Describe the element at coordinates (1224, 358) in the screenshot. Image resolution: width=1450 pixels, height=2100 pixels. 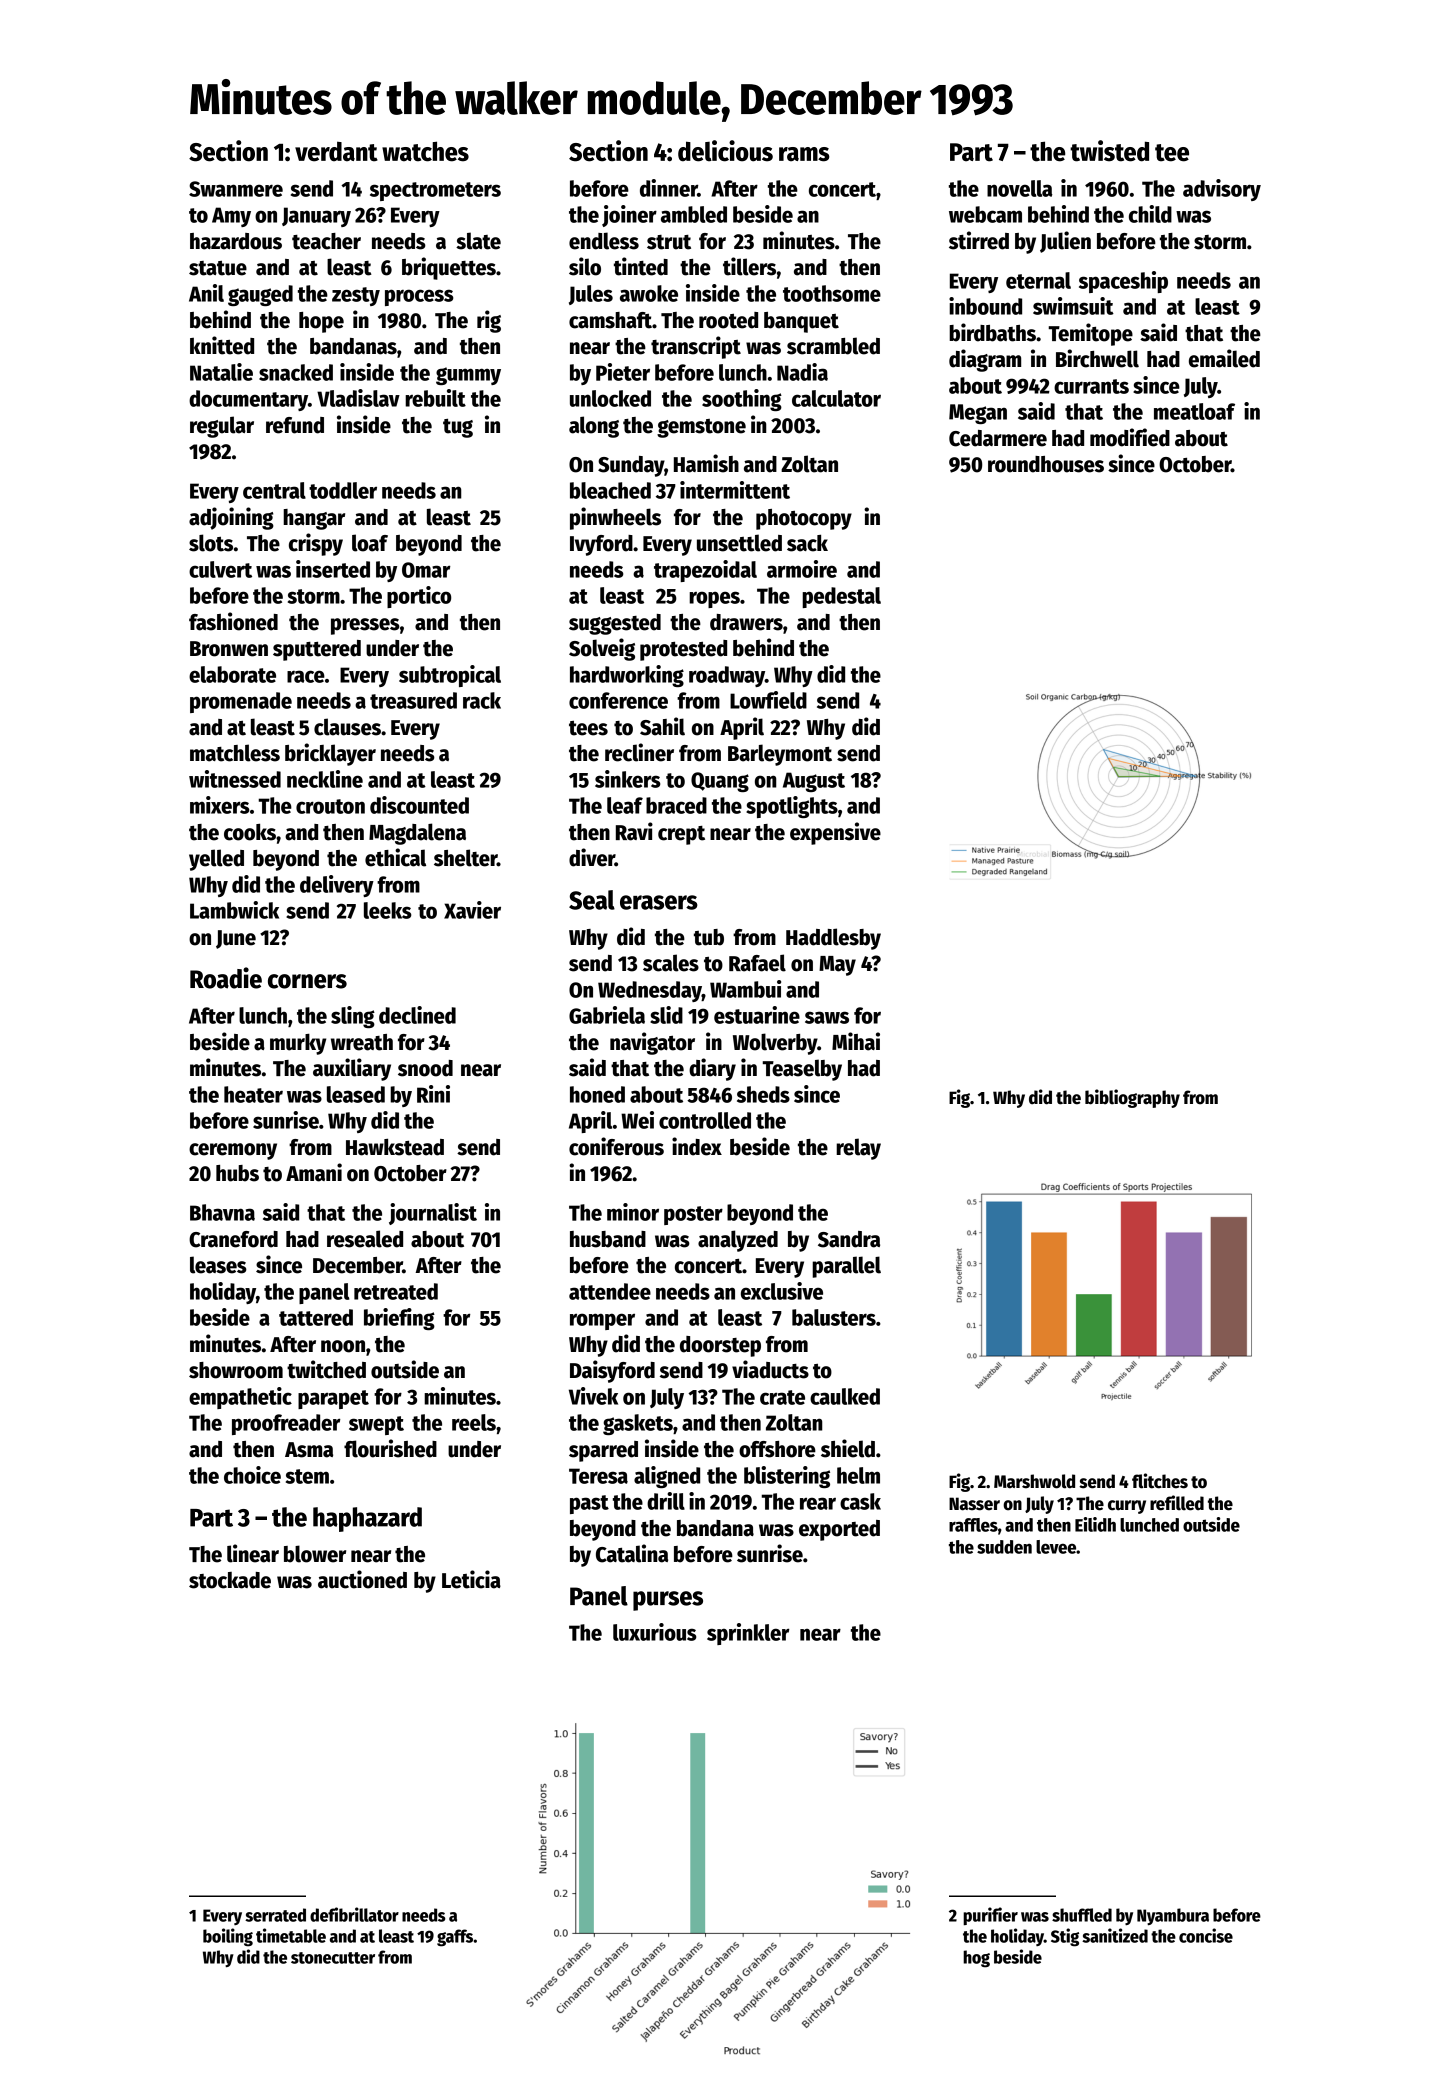
I see `emailed` at that location.
